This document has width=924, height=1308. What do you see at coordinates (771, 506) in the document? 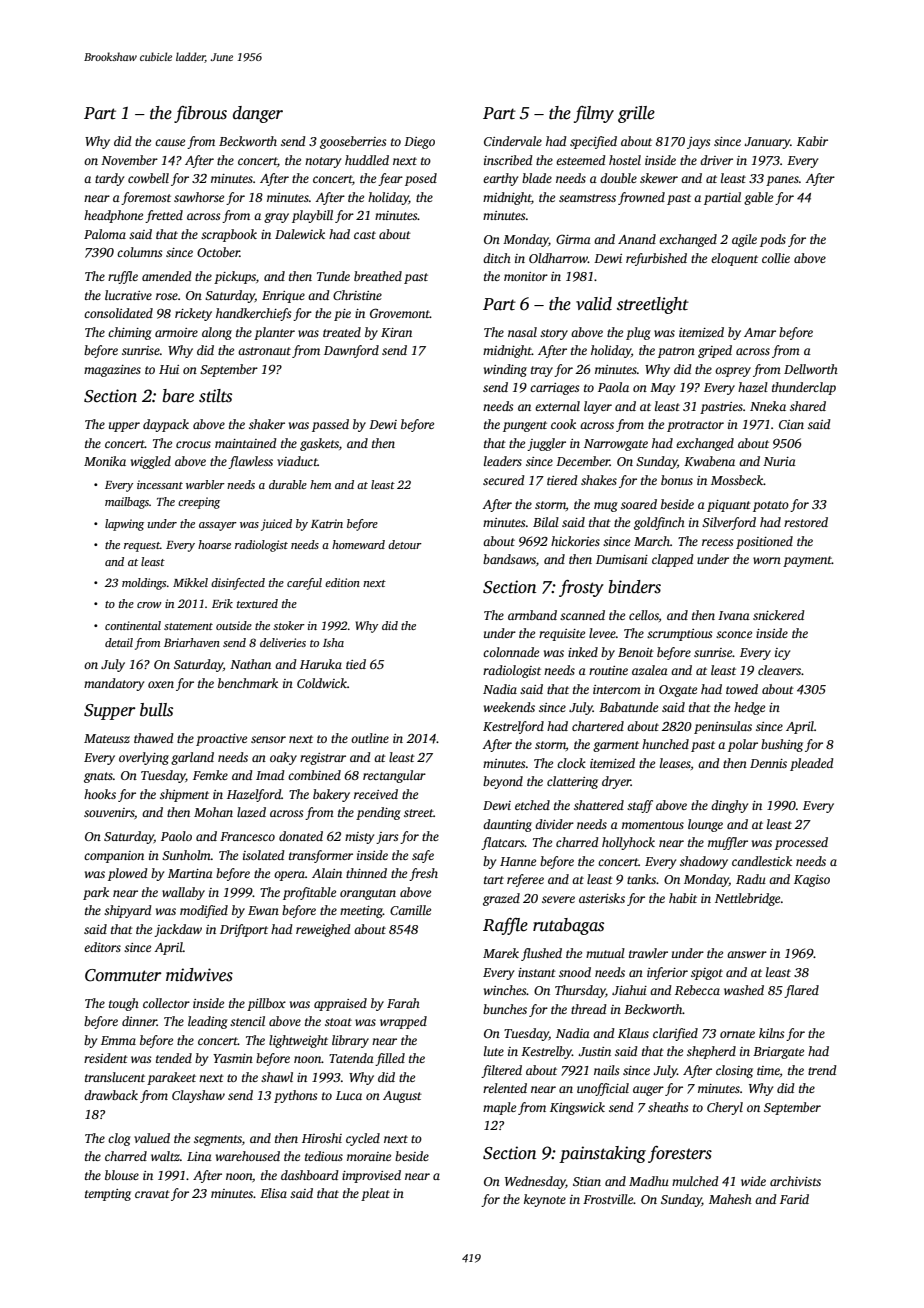
I see `potato` at bounding box center [771, 506].
